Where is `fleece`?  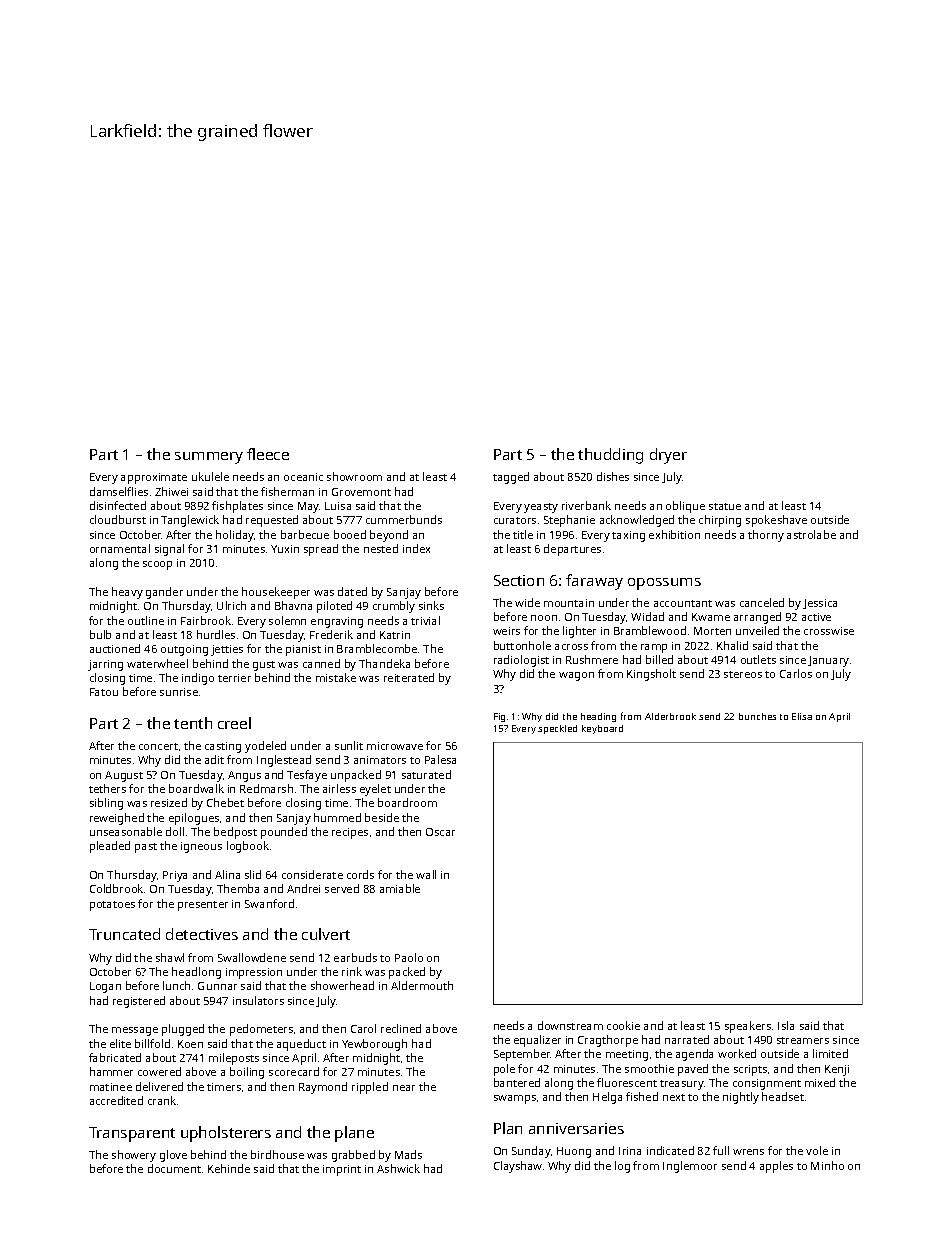
fleece is located at coordinates (268, 454).
